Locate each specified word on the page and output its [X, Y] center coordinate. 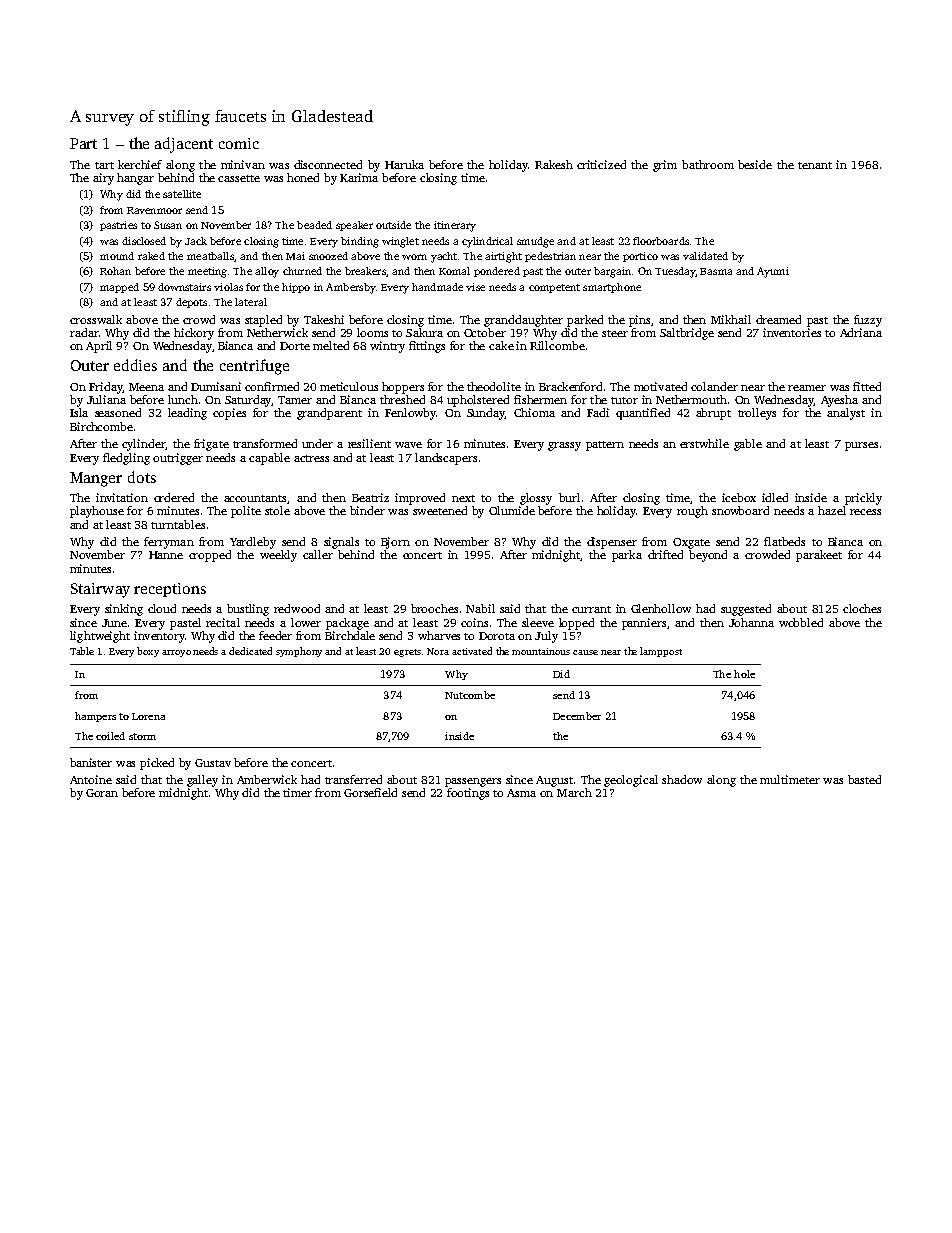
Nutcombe [470, 695]
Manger [96, 479]
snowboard [740, 510]
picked [157, 764]
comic [239, 143]
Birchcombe [101, 426]
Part [83, 143]
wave [408, 445]
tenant [815, 165]
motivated [660, 386]
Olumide [512, 510]
